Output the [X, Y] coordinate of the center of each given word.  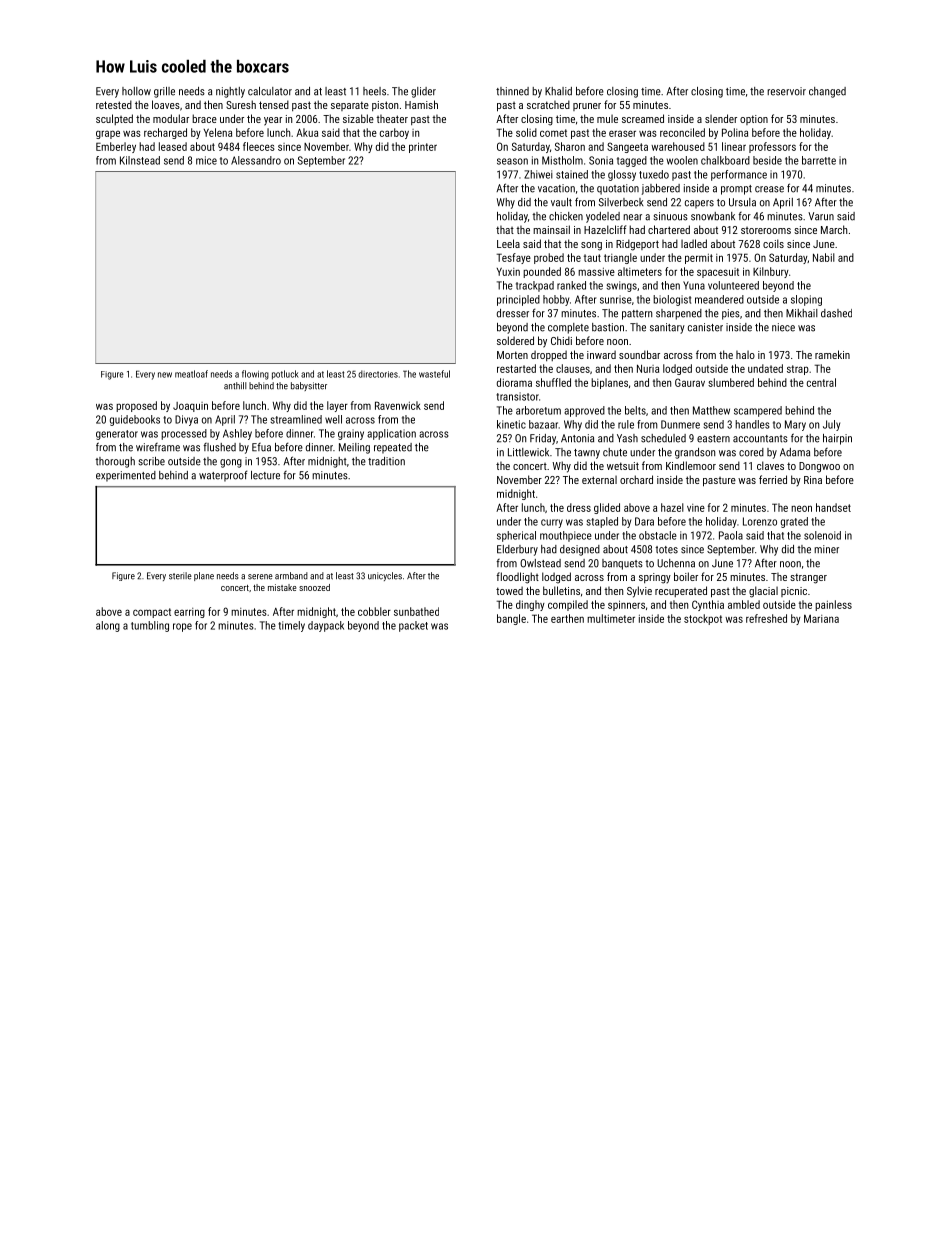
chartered [669, 229]
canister [705, 327]
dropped [549, 355]
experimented [126, 476]
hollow [136, 91]
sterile [180, 576]
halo [745, 354]
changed [827, 92]
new [165, 375]
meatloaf [191, 374]
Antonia [577, 438]
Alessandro [256, 160]
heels [374, 91]
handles [752, 424]
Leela [508, 243]
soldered [515, 340]
